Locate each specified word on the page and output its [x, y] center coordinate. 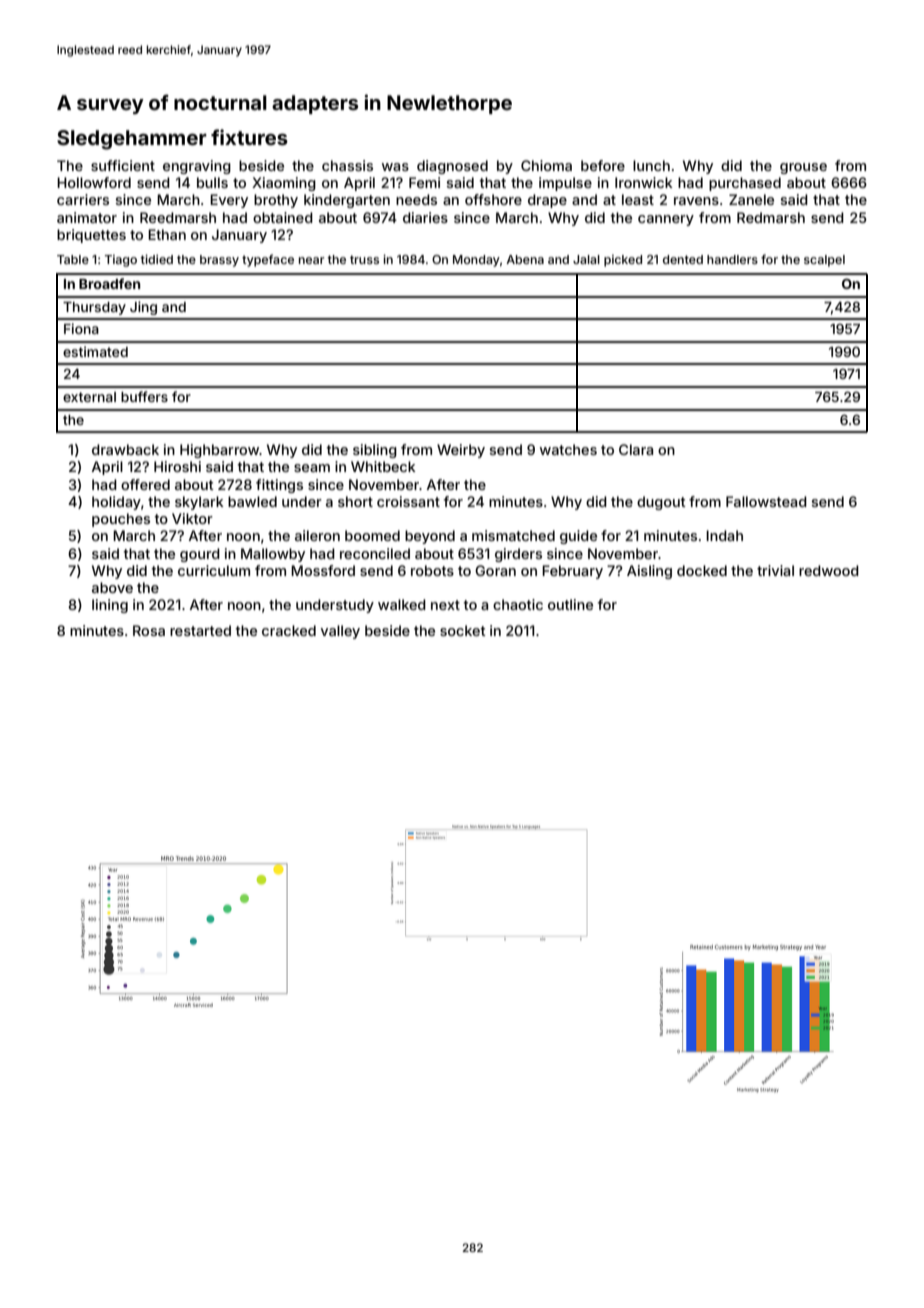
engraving [197, 167]
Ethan [167, 234]
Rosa [149, 630]
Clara [636, 449]
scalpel [824, 261]
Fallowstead [766, 501]
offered [145, 484]
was [395, 167]
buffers [144, 396]
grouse [803, 168]
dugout [661, 503]
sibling [375, 451]
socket [463, 630]
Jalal [586, 259]
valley [340, 632]
